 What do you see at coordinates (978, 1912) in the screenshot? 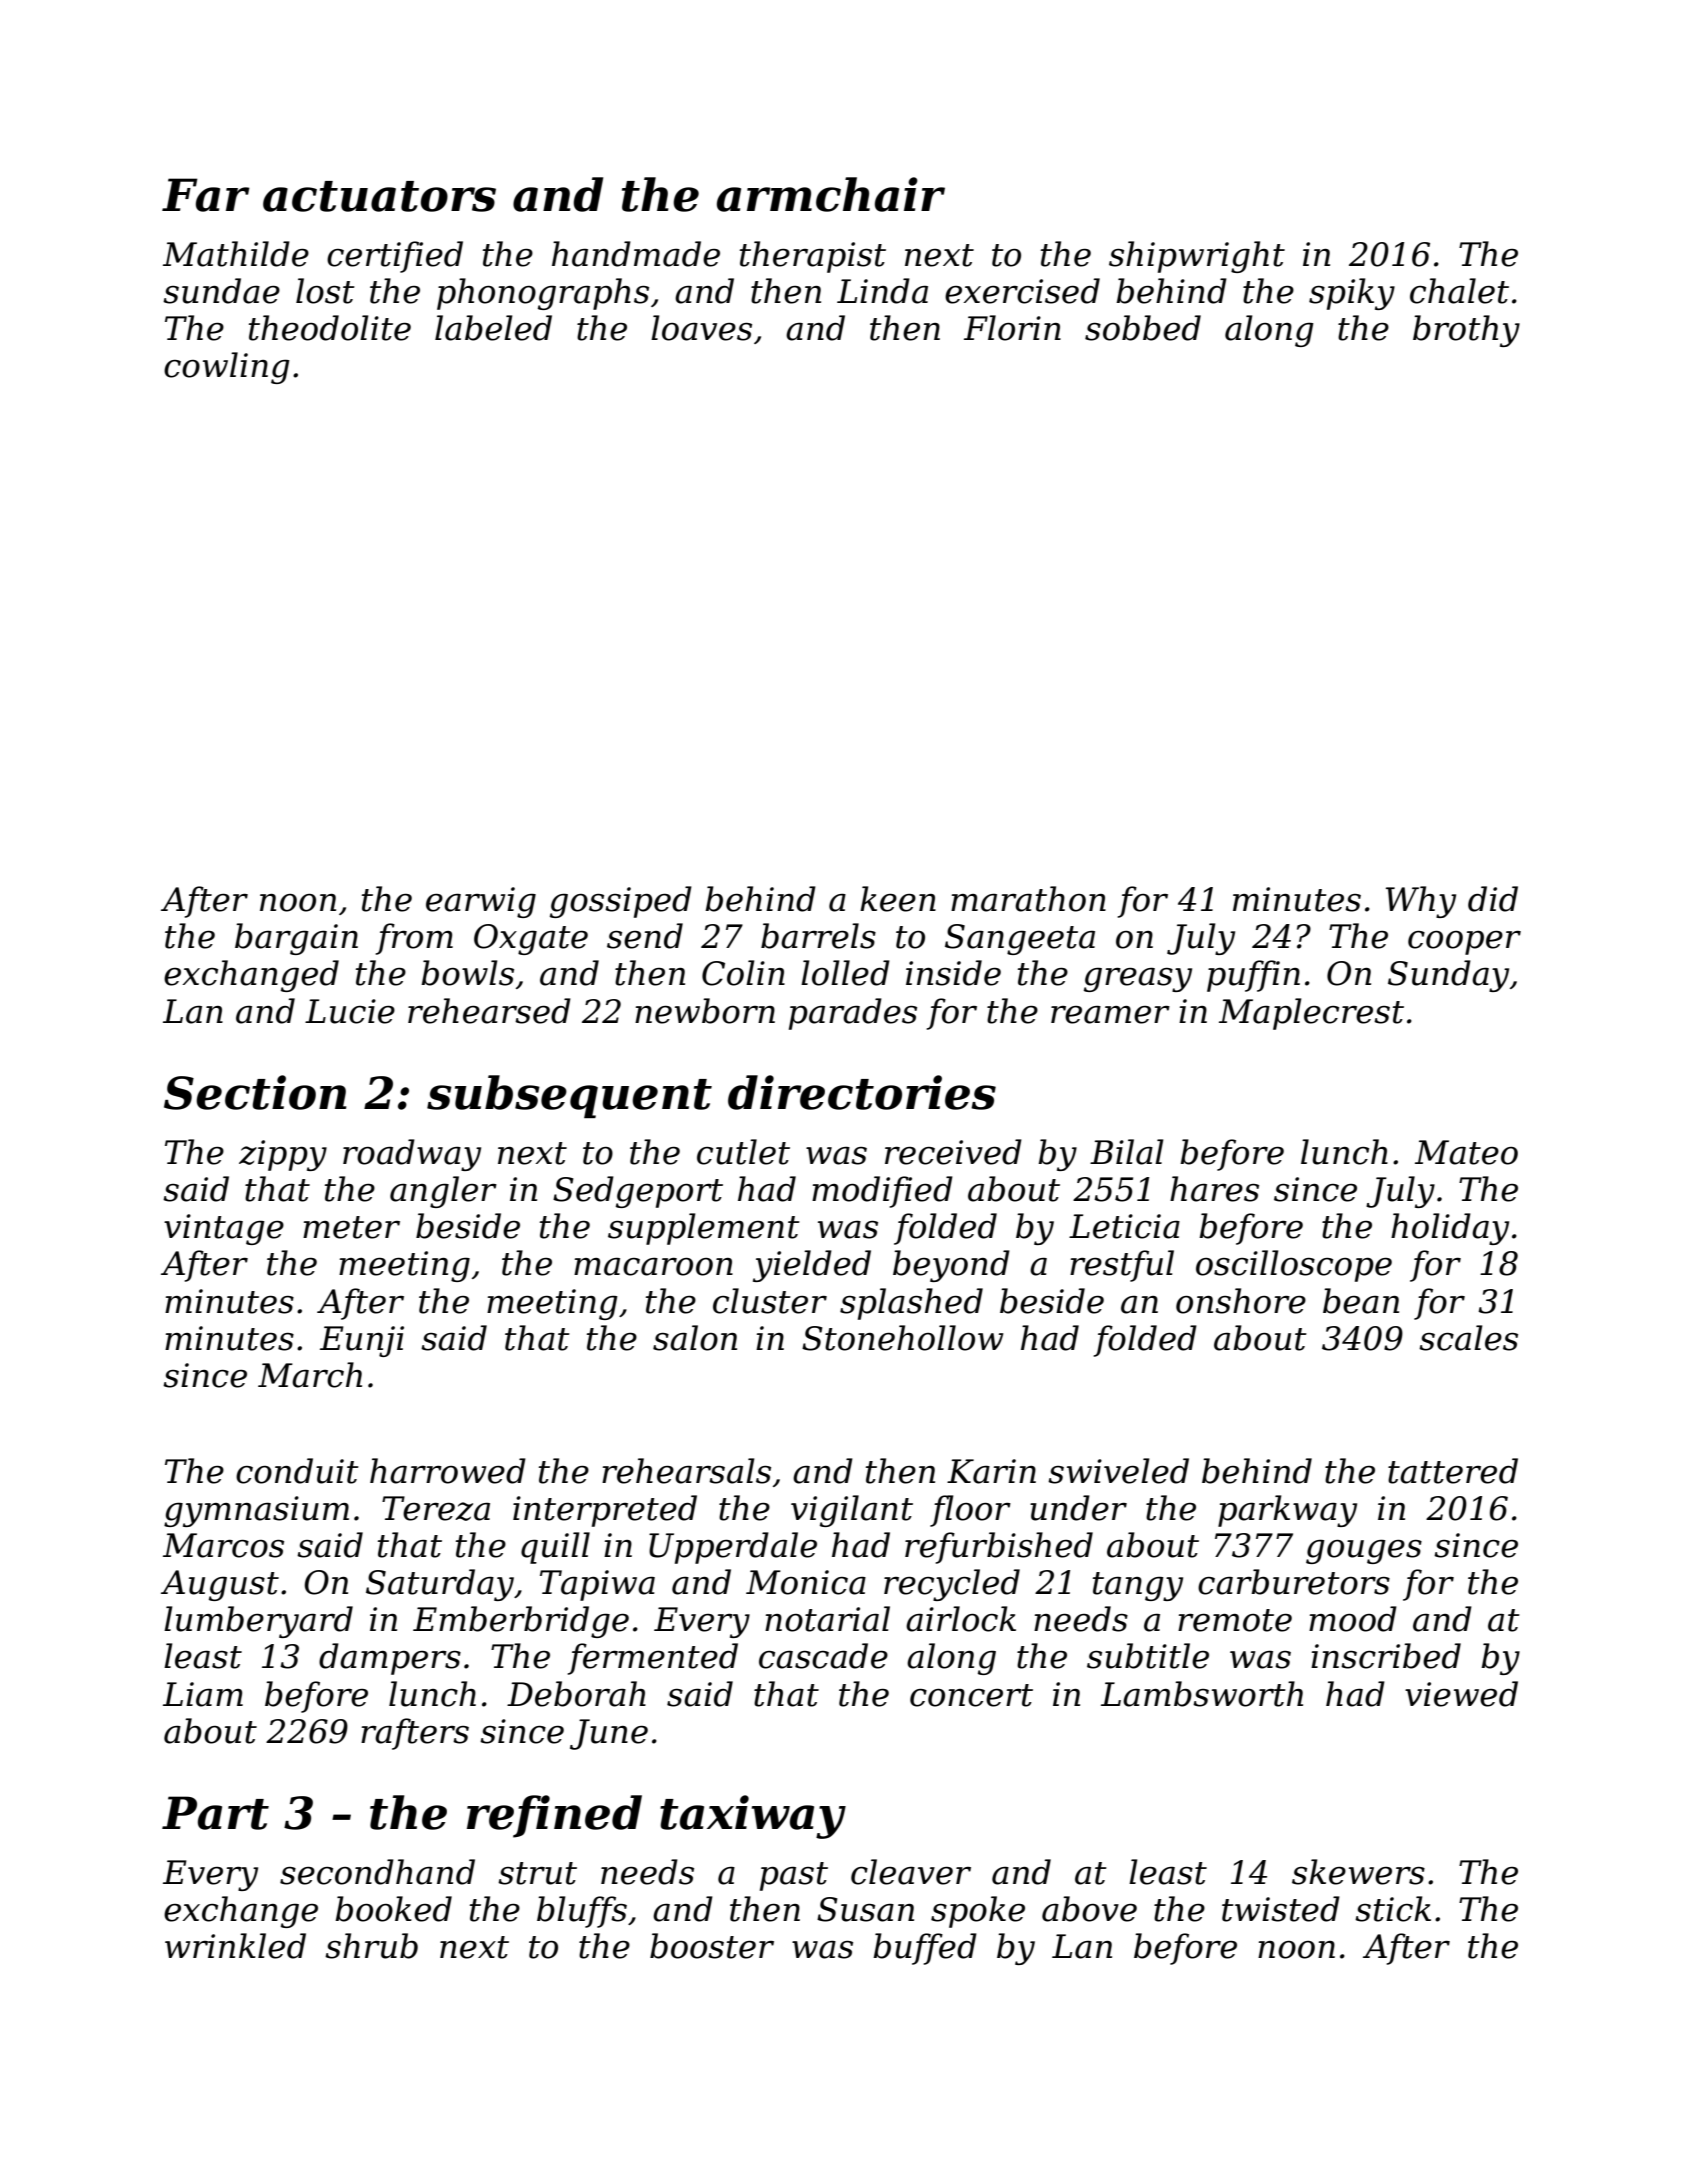
I see `spoke` at bounding box center [978, 1912].
